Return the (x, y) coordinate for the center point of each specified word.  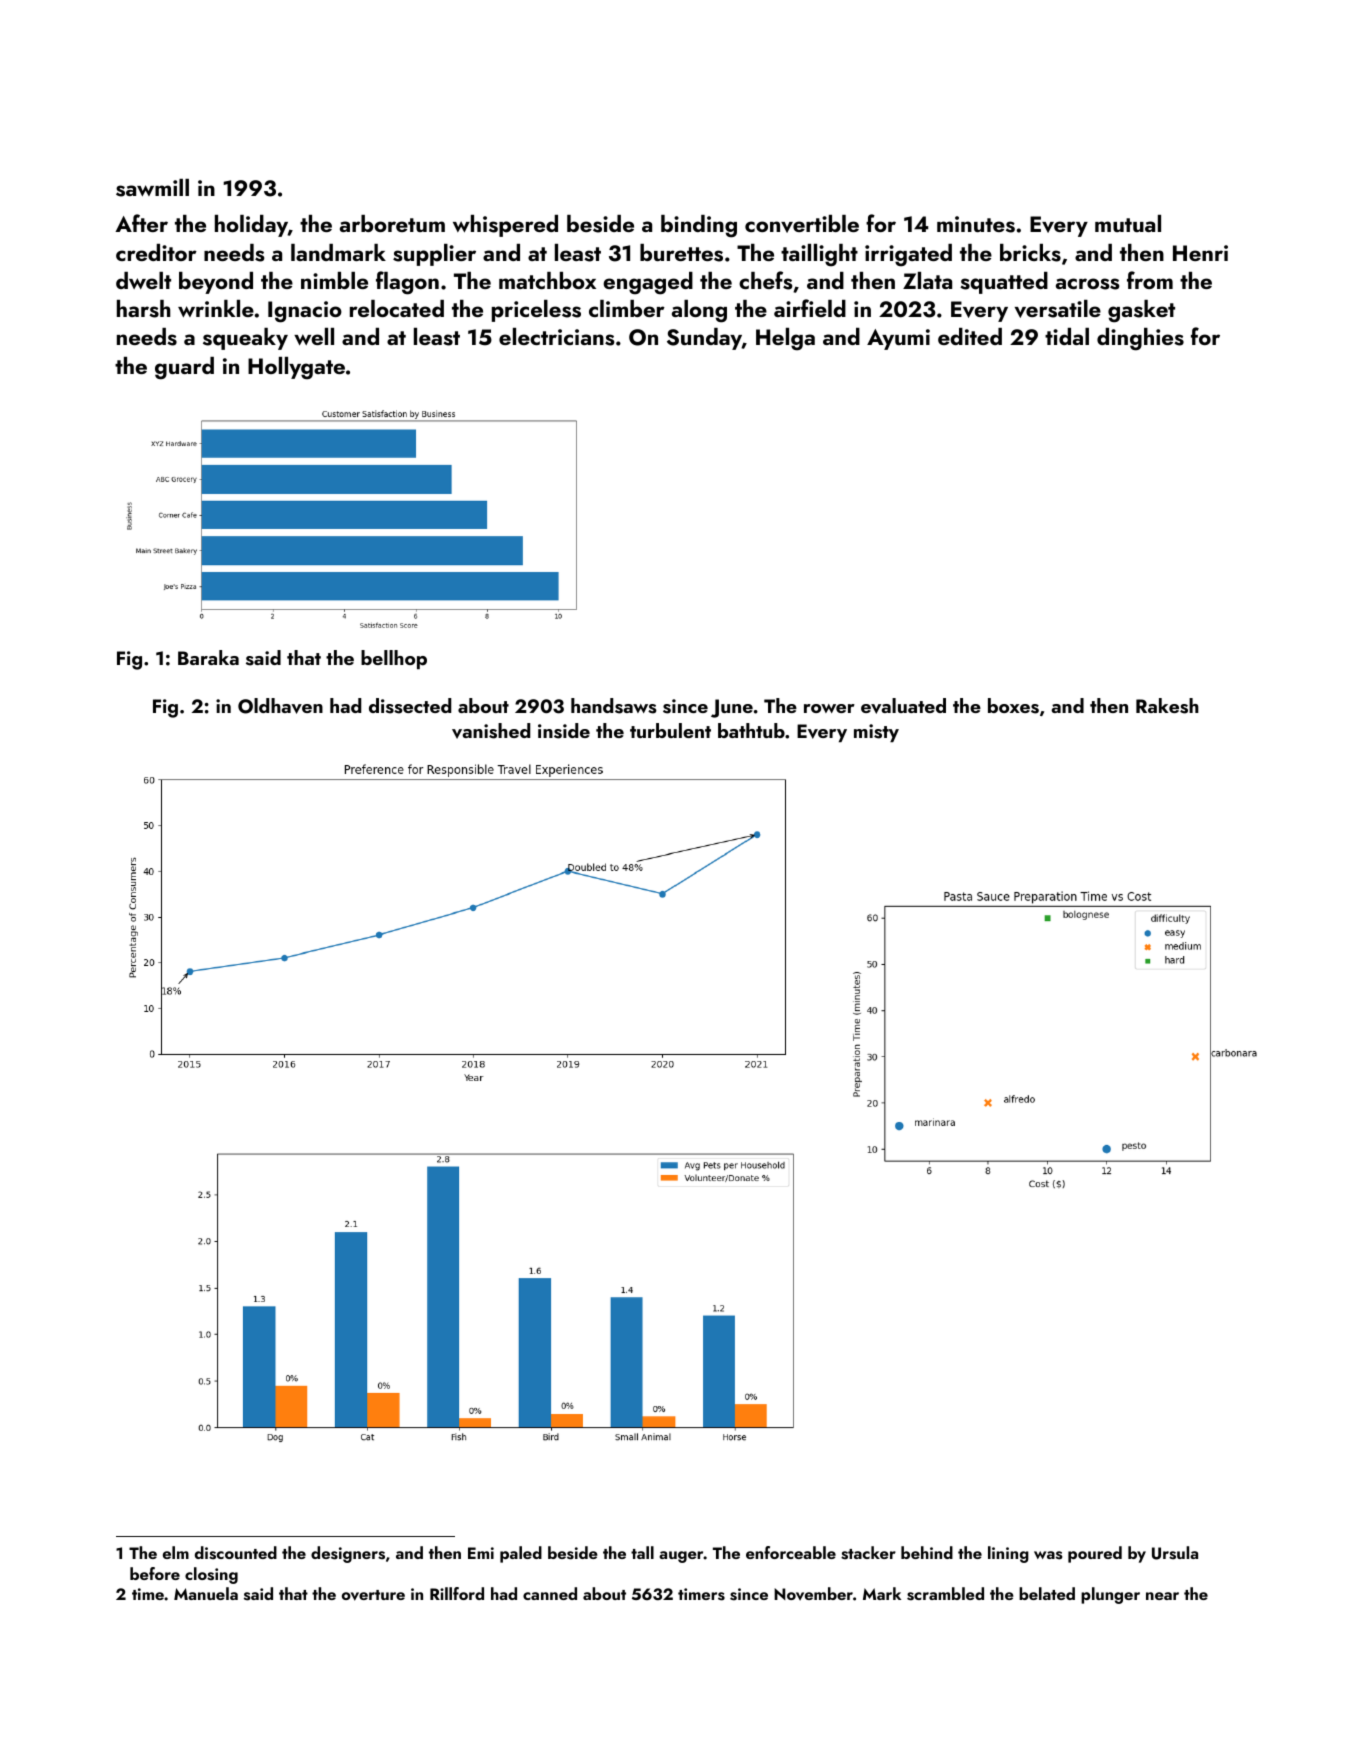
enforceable (791, 1552)
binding (699, 226)
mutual (1128, 223)
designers (348, 1554)
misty (876, 733)
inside (564, 731)
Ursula (1175, 1553)
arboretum (392, 223)
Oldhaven (280, 706)
